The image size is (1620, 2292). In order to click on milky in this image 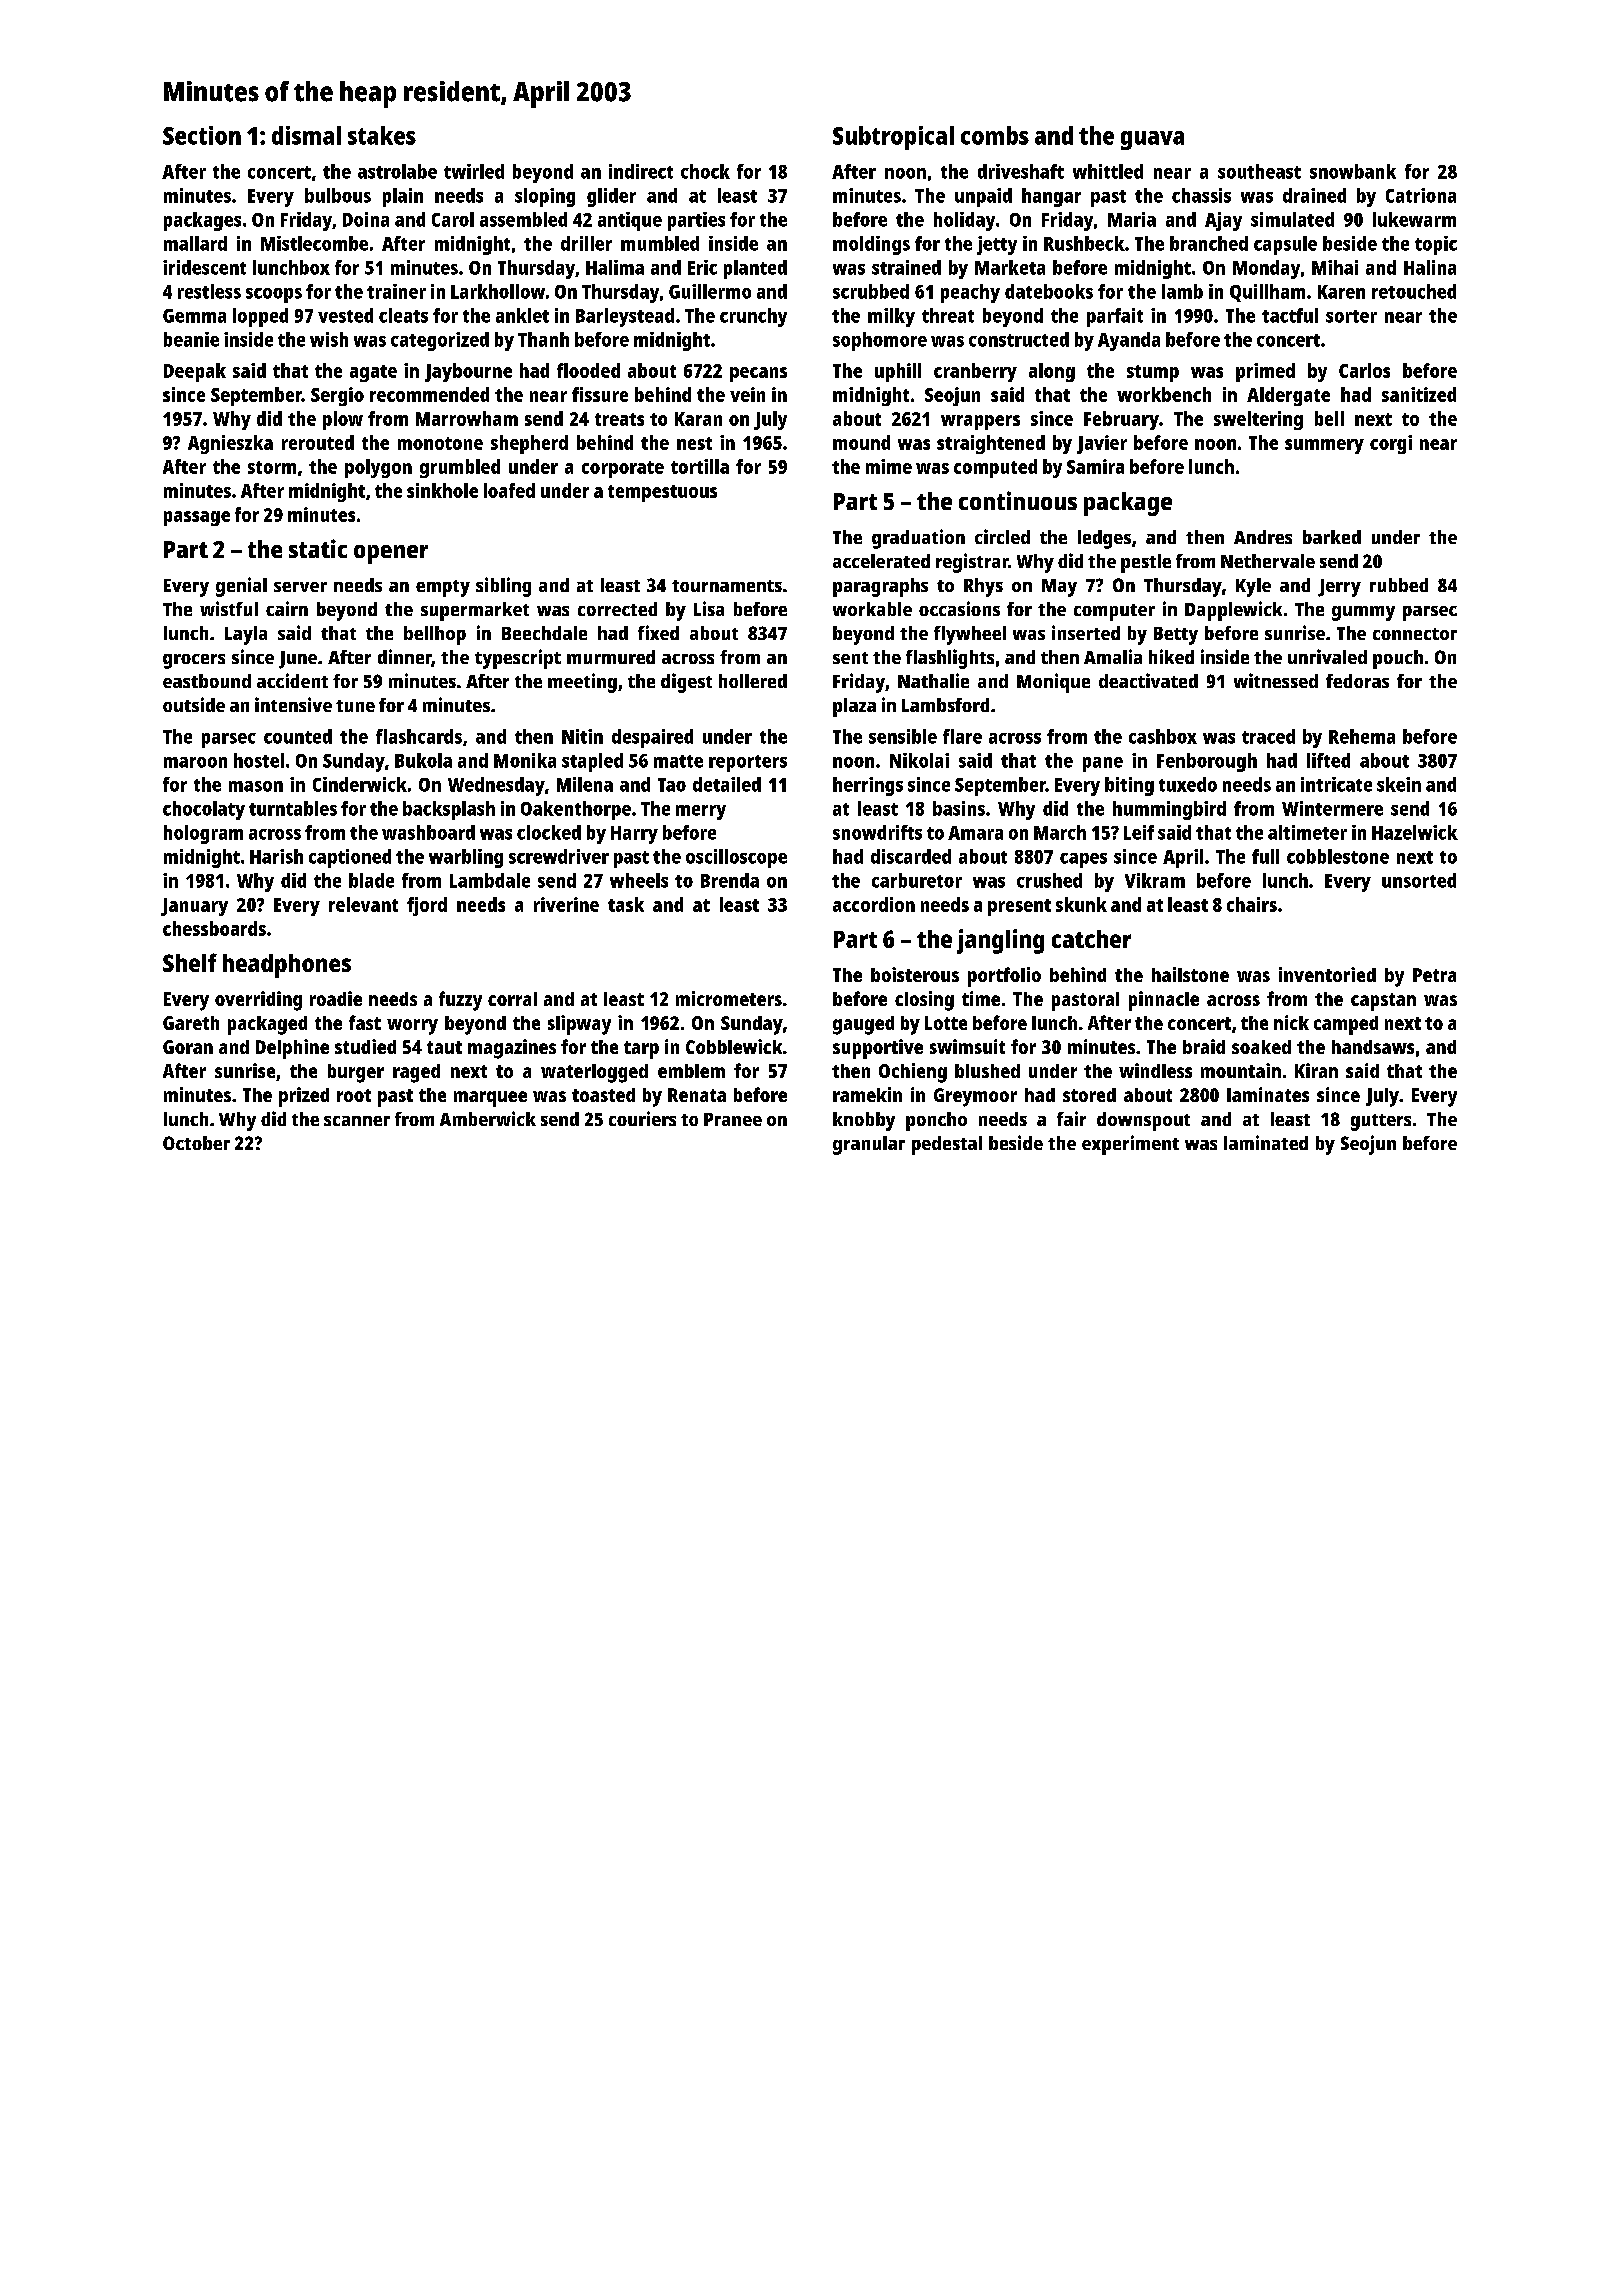, I will do `click(891, 317)`.
